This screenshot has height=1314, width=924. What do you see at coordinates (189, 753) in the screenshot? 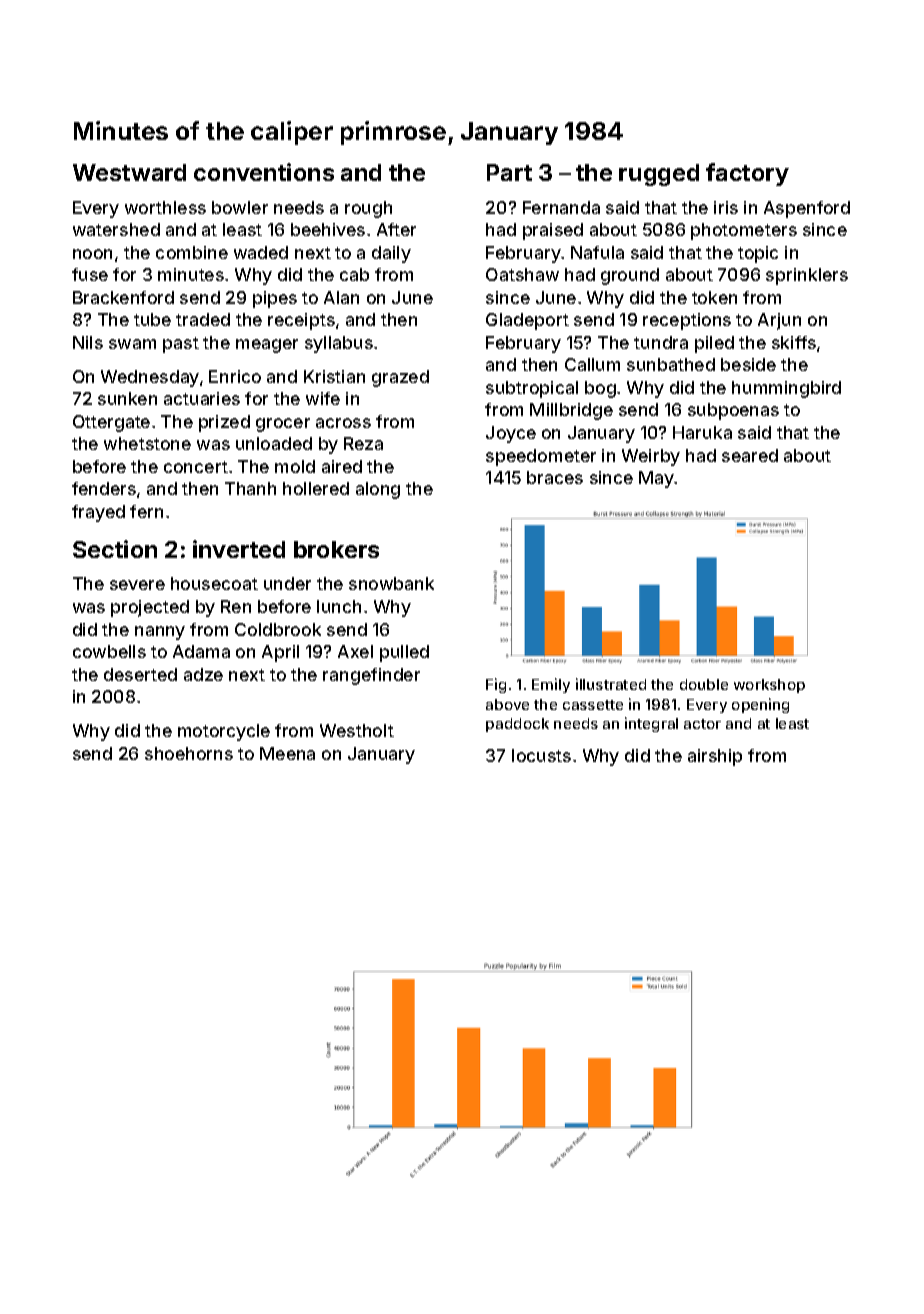
I see `shoehorns` at bounding box center [189, 753].
